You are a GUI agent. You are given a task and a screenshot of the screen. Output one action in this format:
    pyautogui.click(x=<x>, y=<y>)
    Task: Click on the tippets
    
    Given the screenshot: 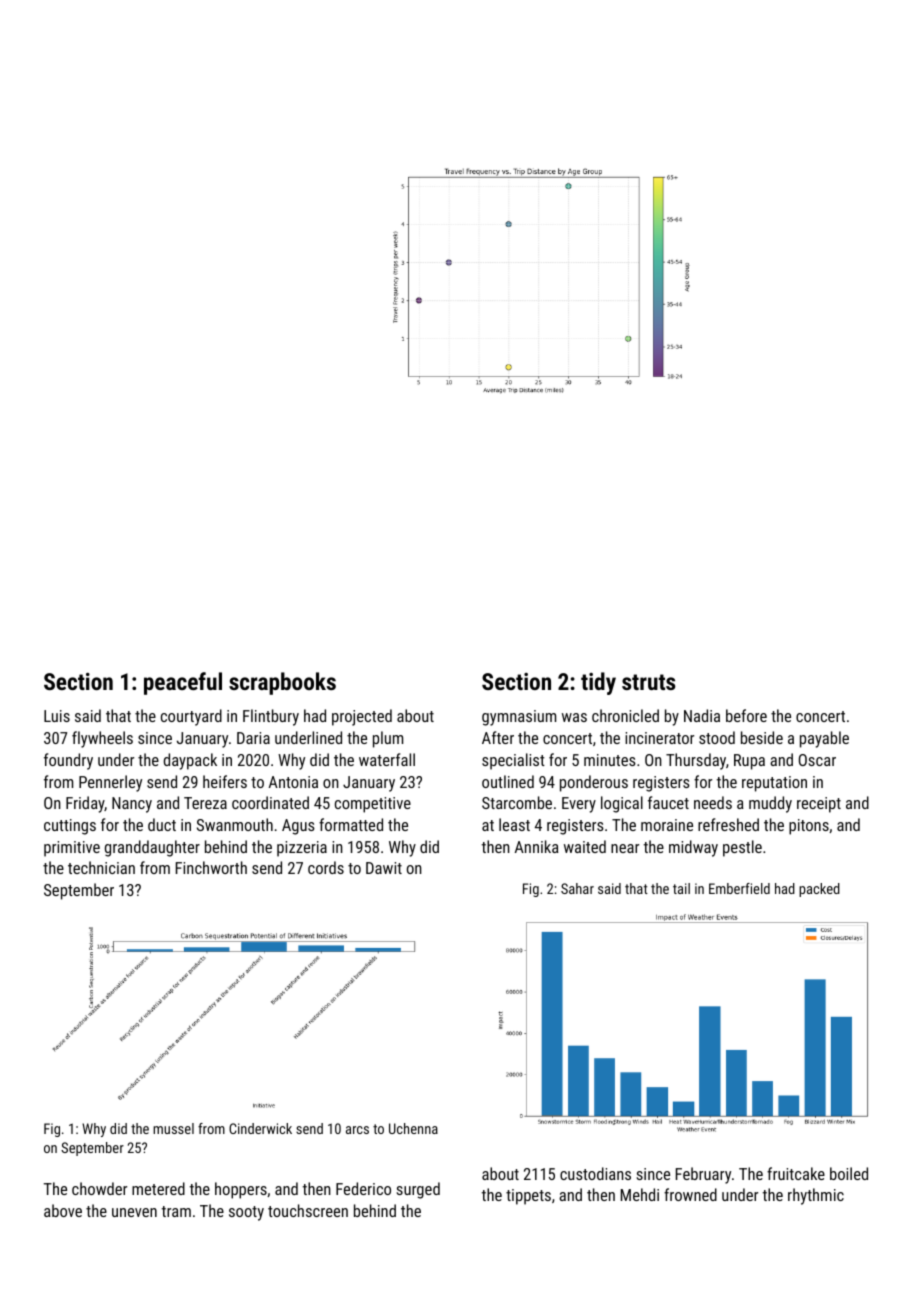 What is the action you would take?
    pyautogui.click(x=528, y=1197)
